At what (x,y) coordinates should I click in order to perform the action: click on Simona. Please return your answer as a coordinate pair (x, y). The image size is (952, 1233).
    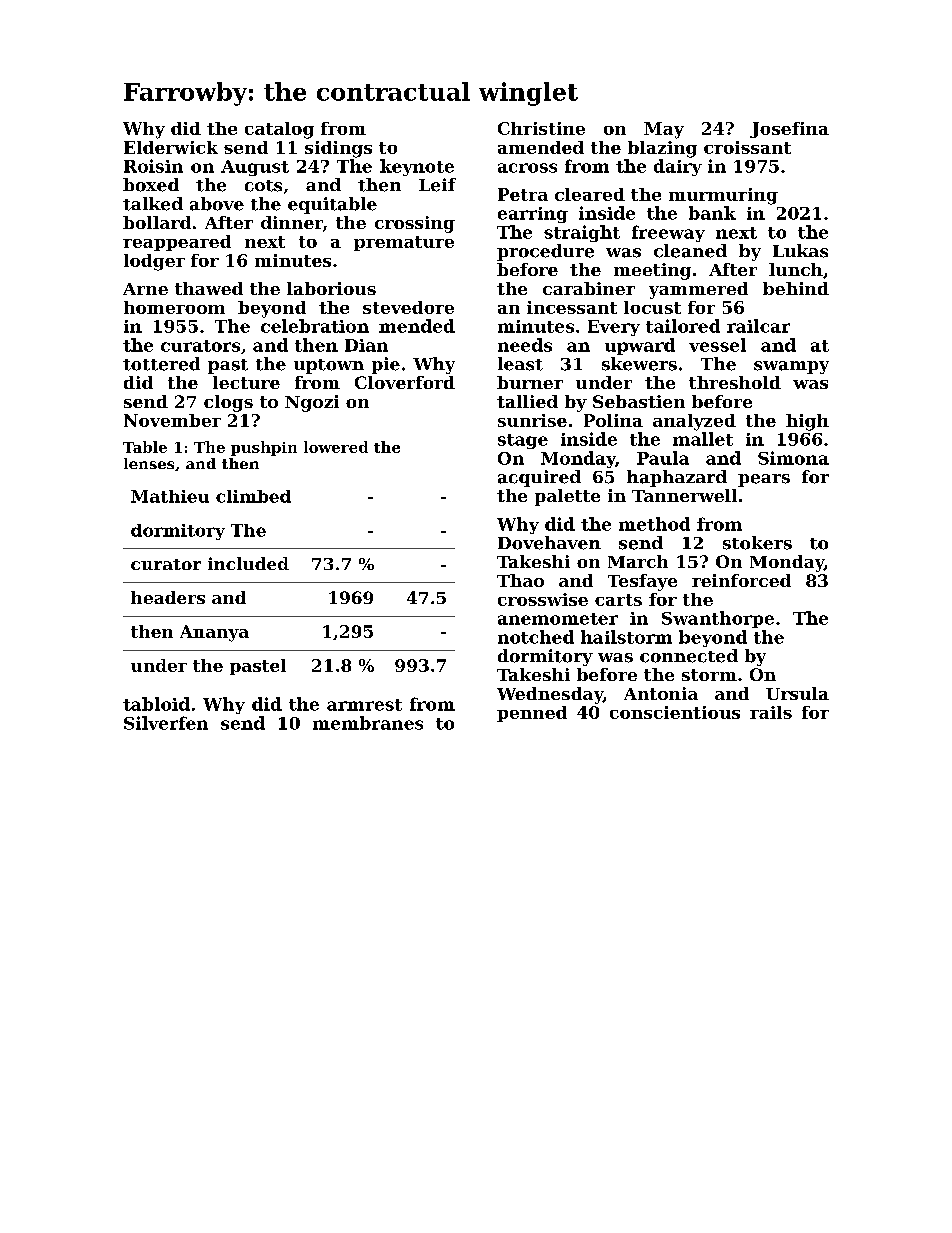
    Looking at the image, I should click on (793, 458).
